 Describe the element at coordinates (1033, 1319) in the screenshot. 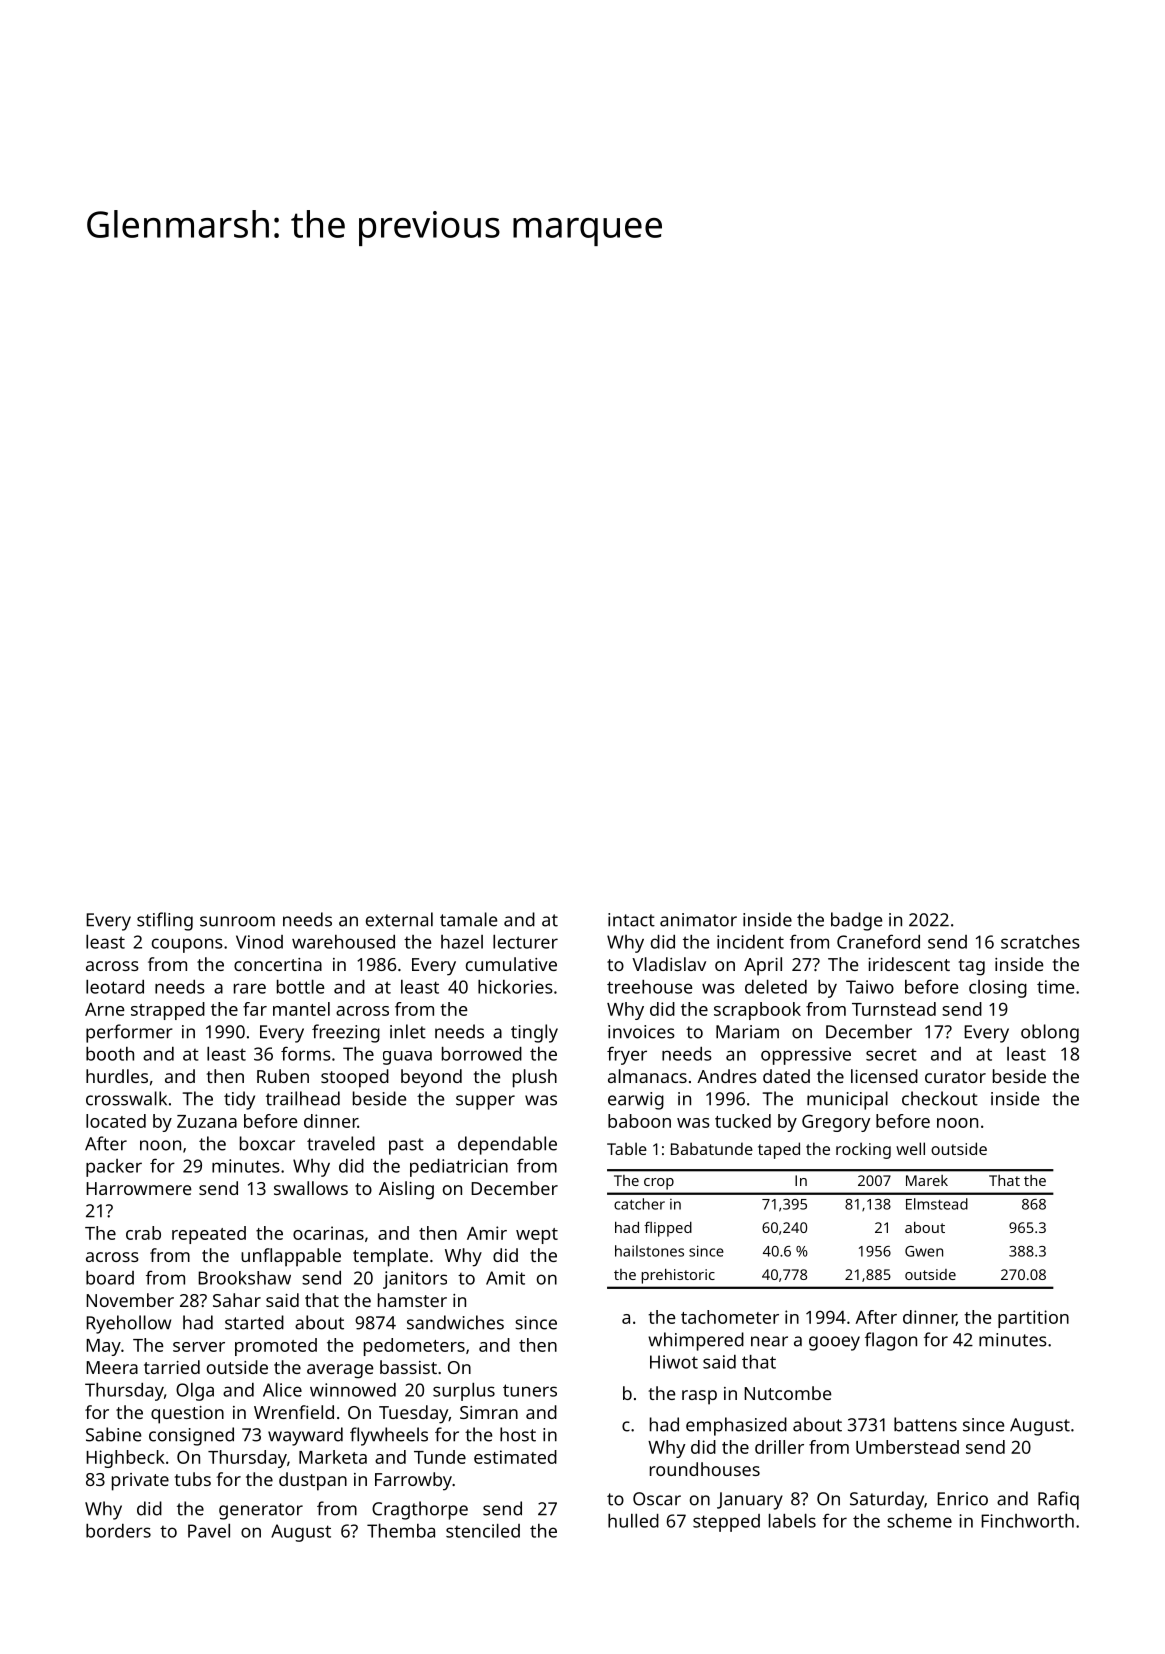

I see `partition` at that location.
